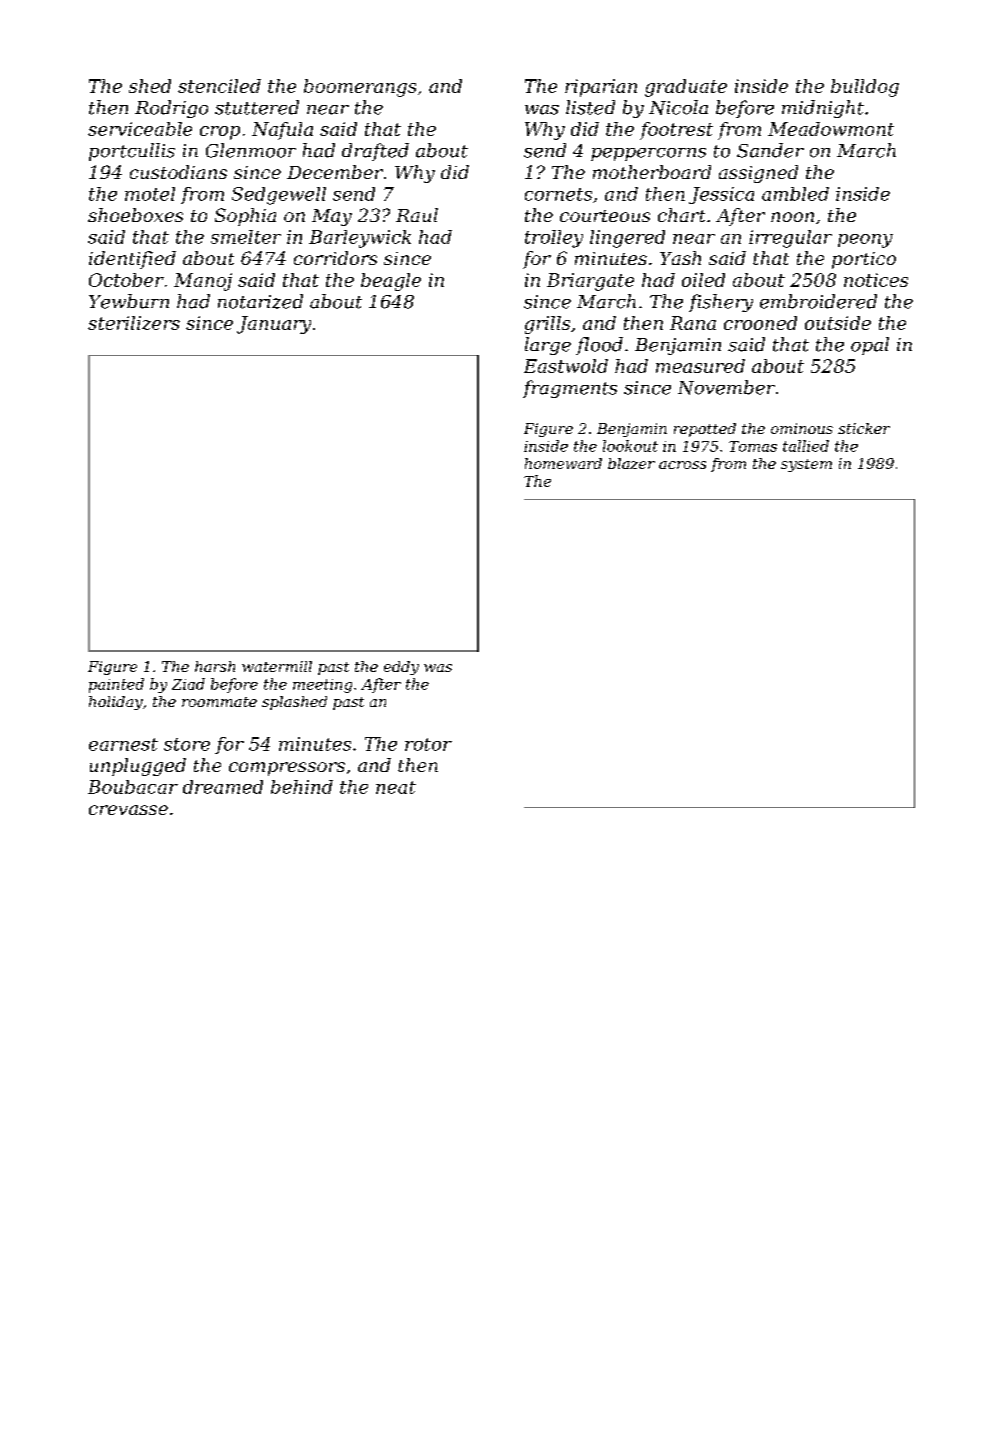 This document has width=1003, height=1453. I want to click on sterilizers, so click(134, 323).
